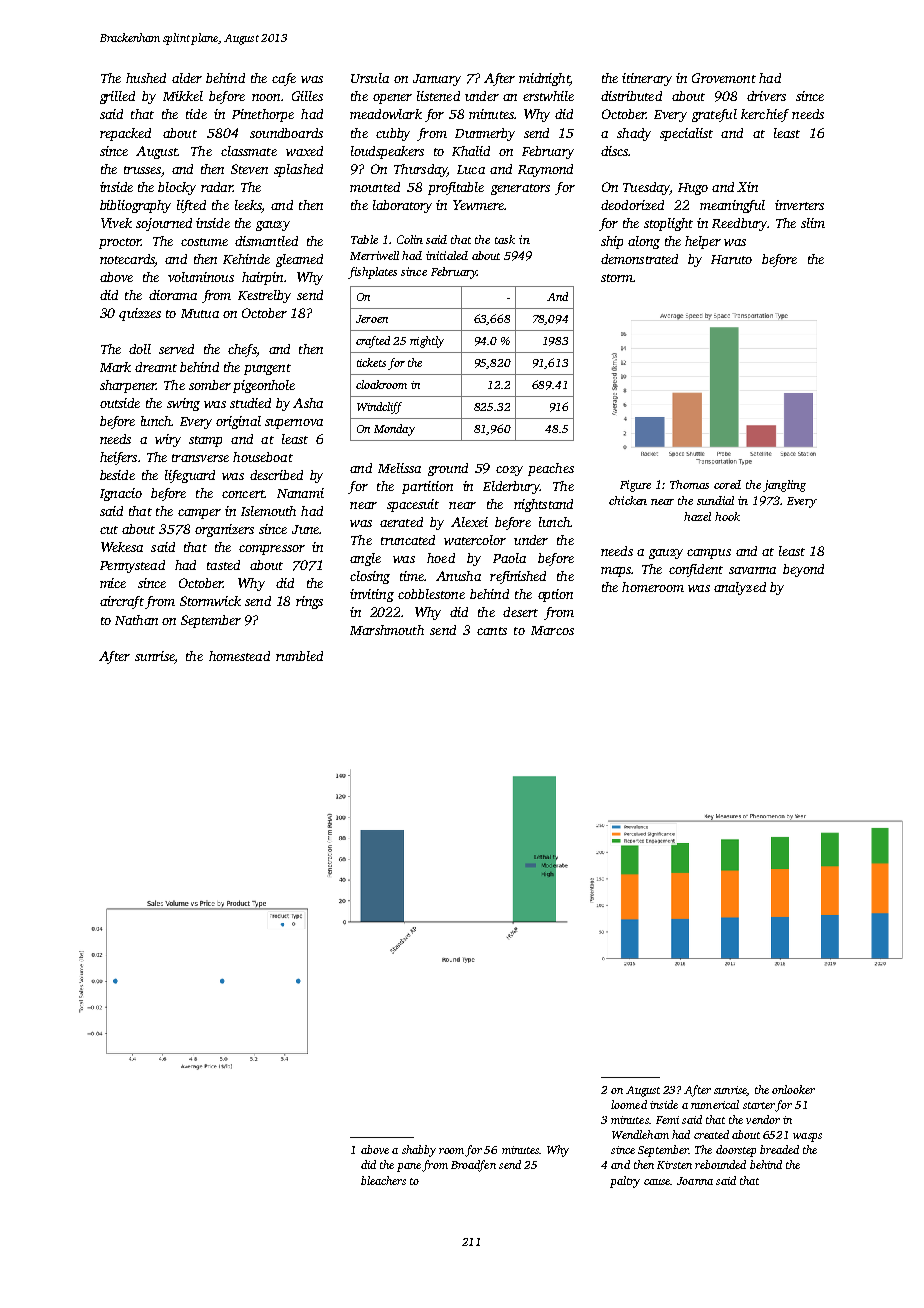 The height and width of the page is (1308, 924). What do you see at coordinates (628, 500) in the page?
I see `chicken` at bounding box center [628, 500].
